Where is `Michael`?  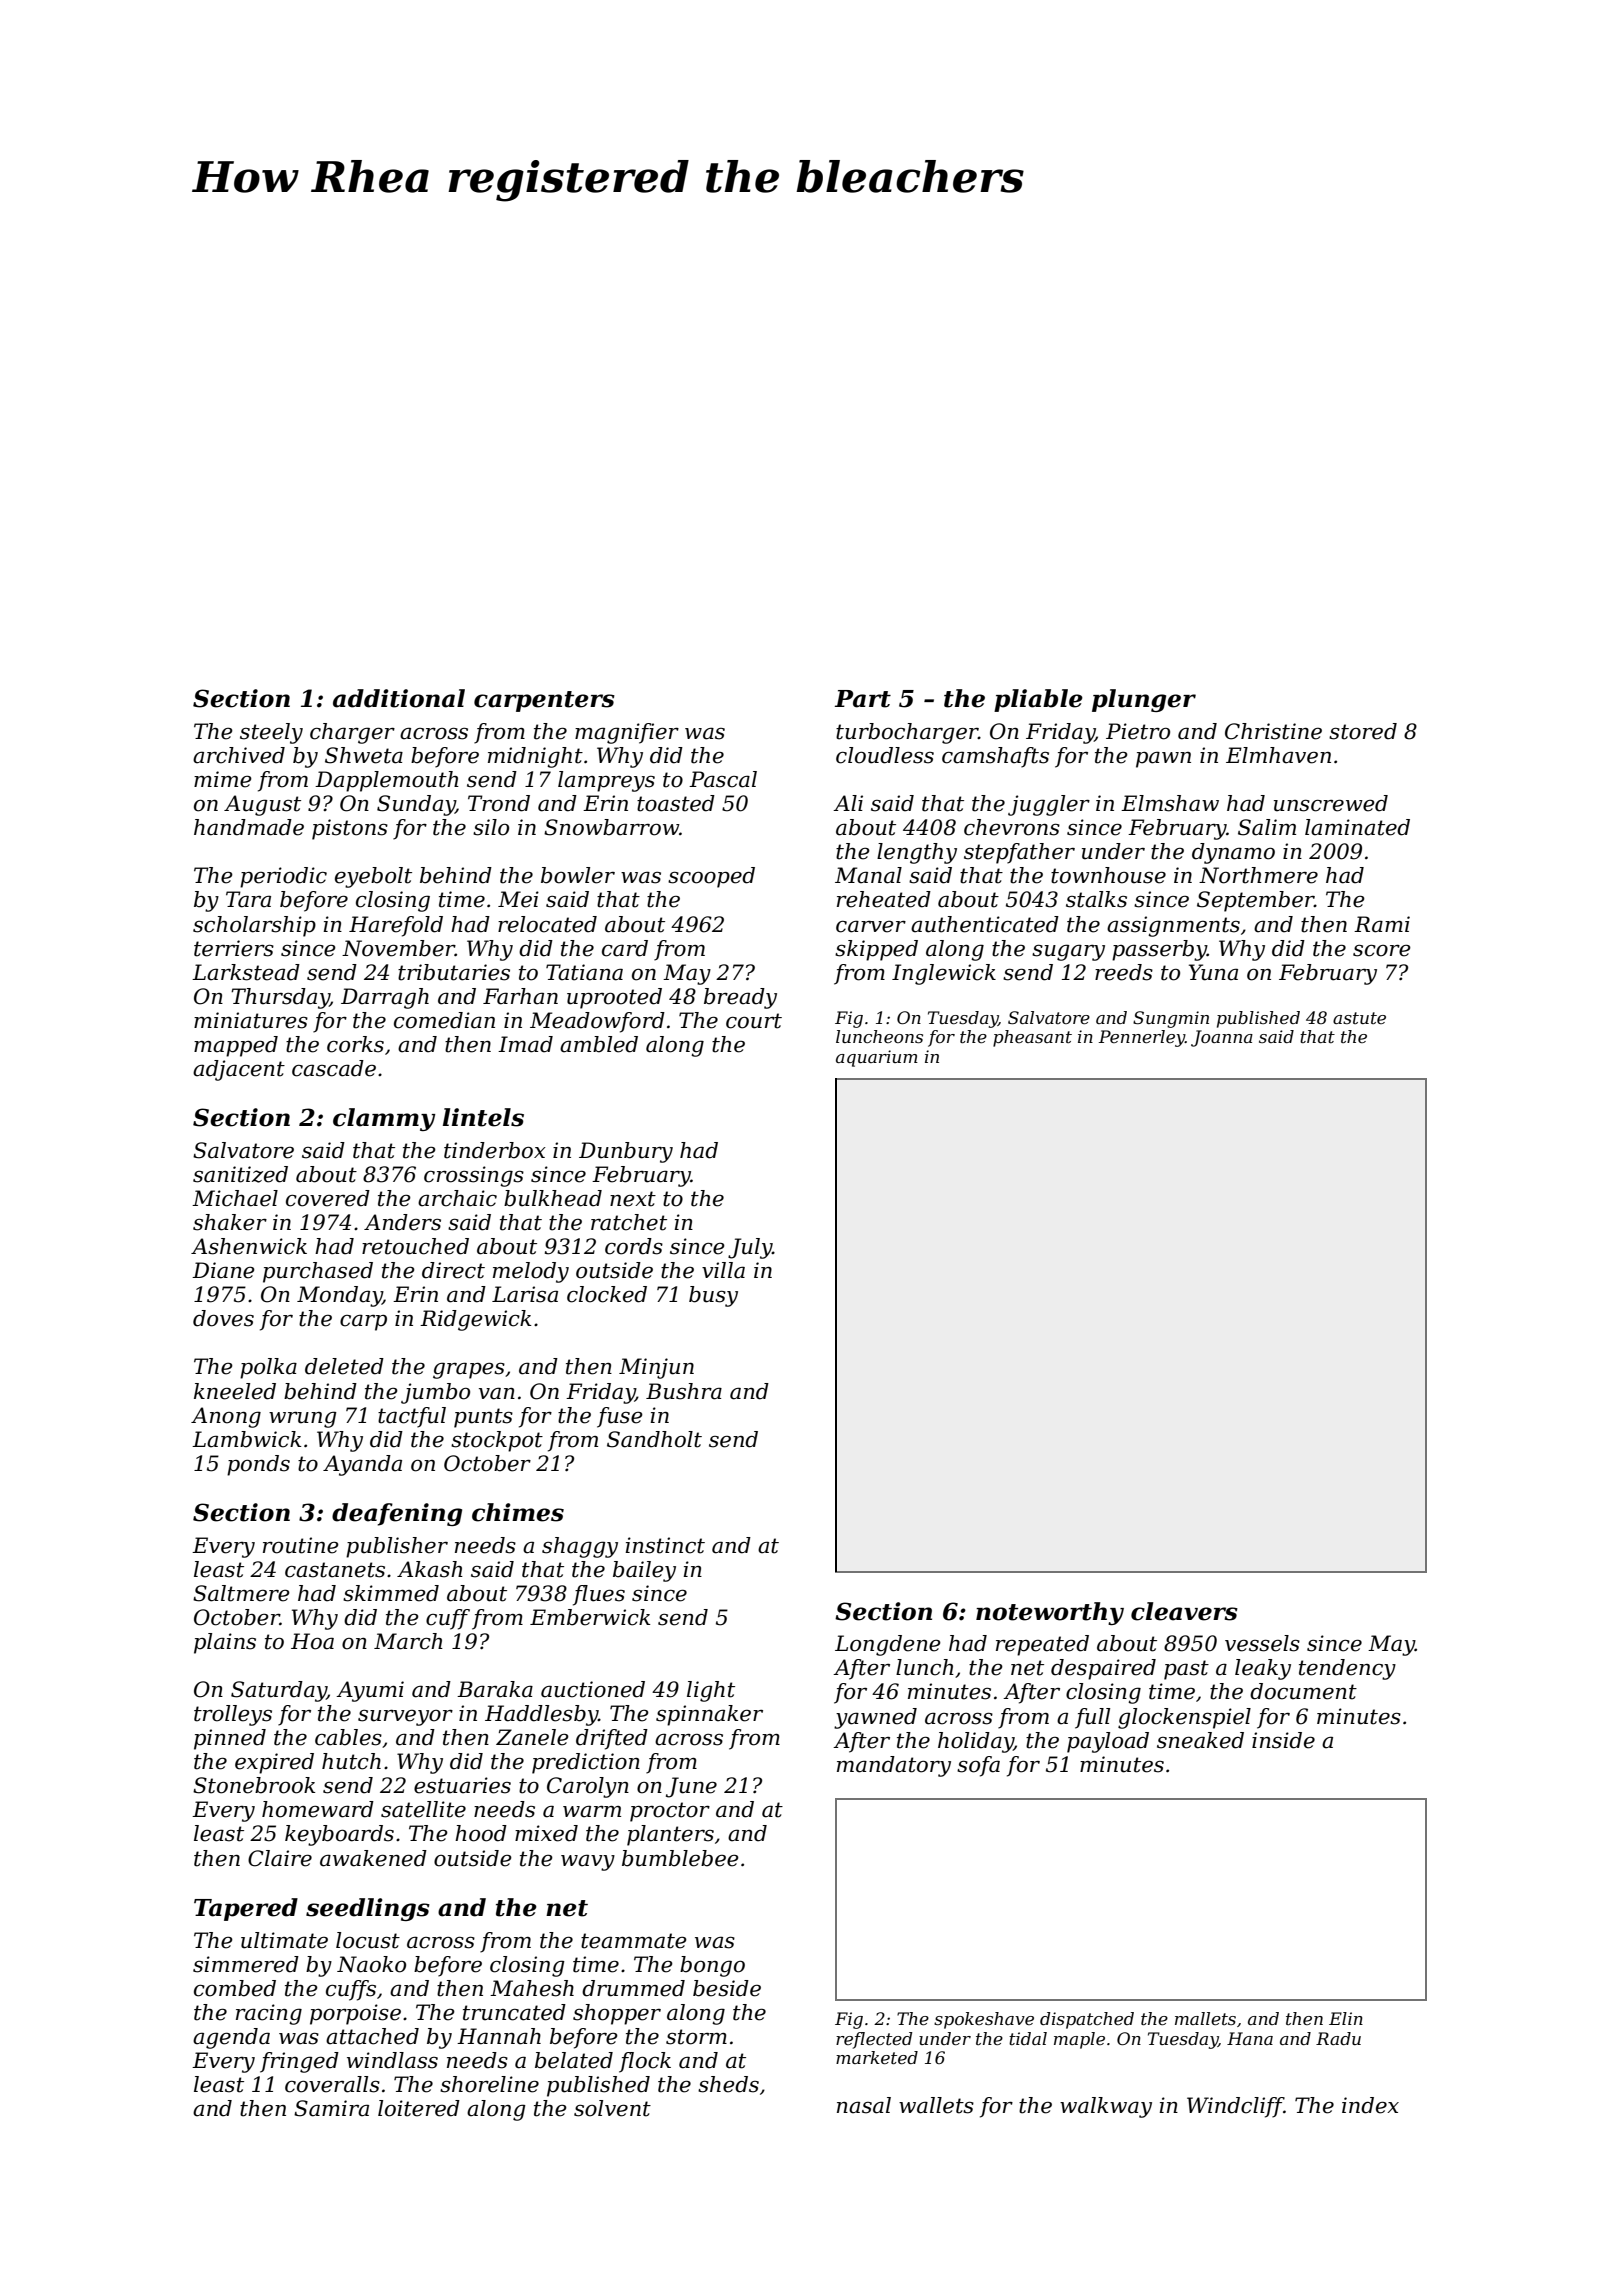
Michael is located at coordinates (235, 1198).
